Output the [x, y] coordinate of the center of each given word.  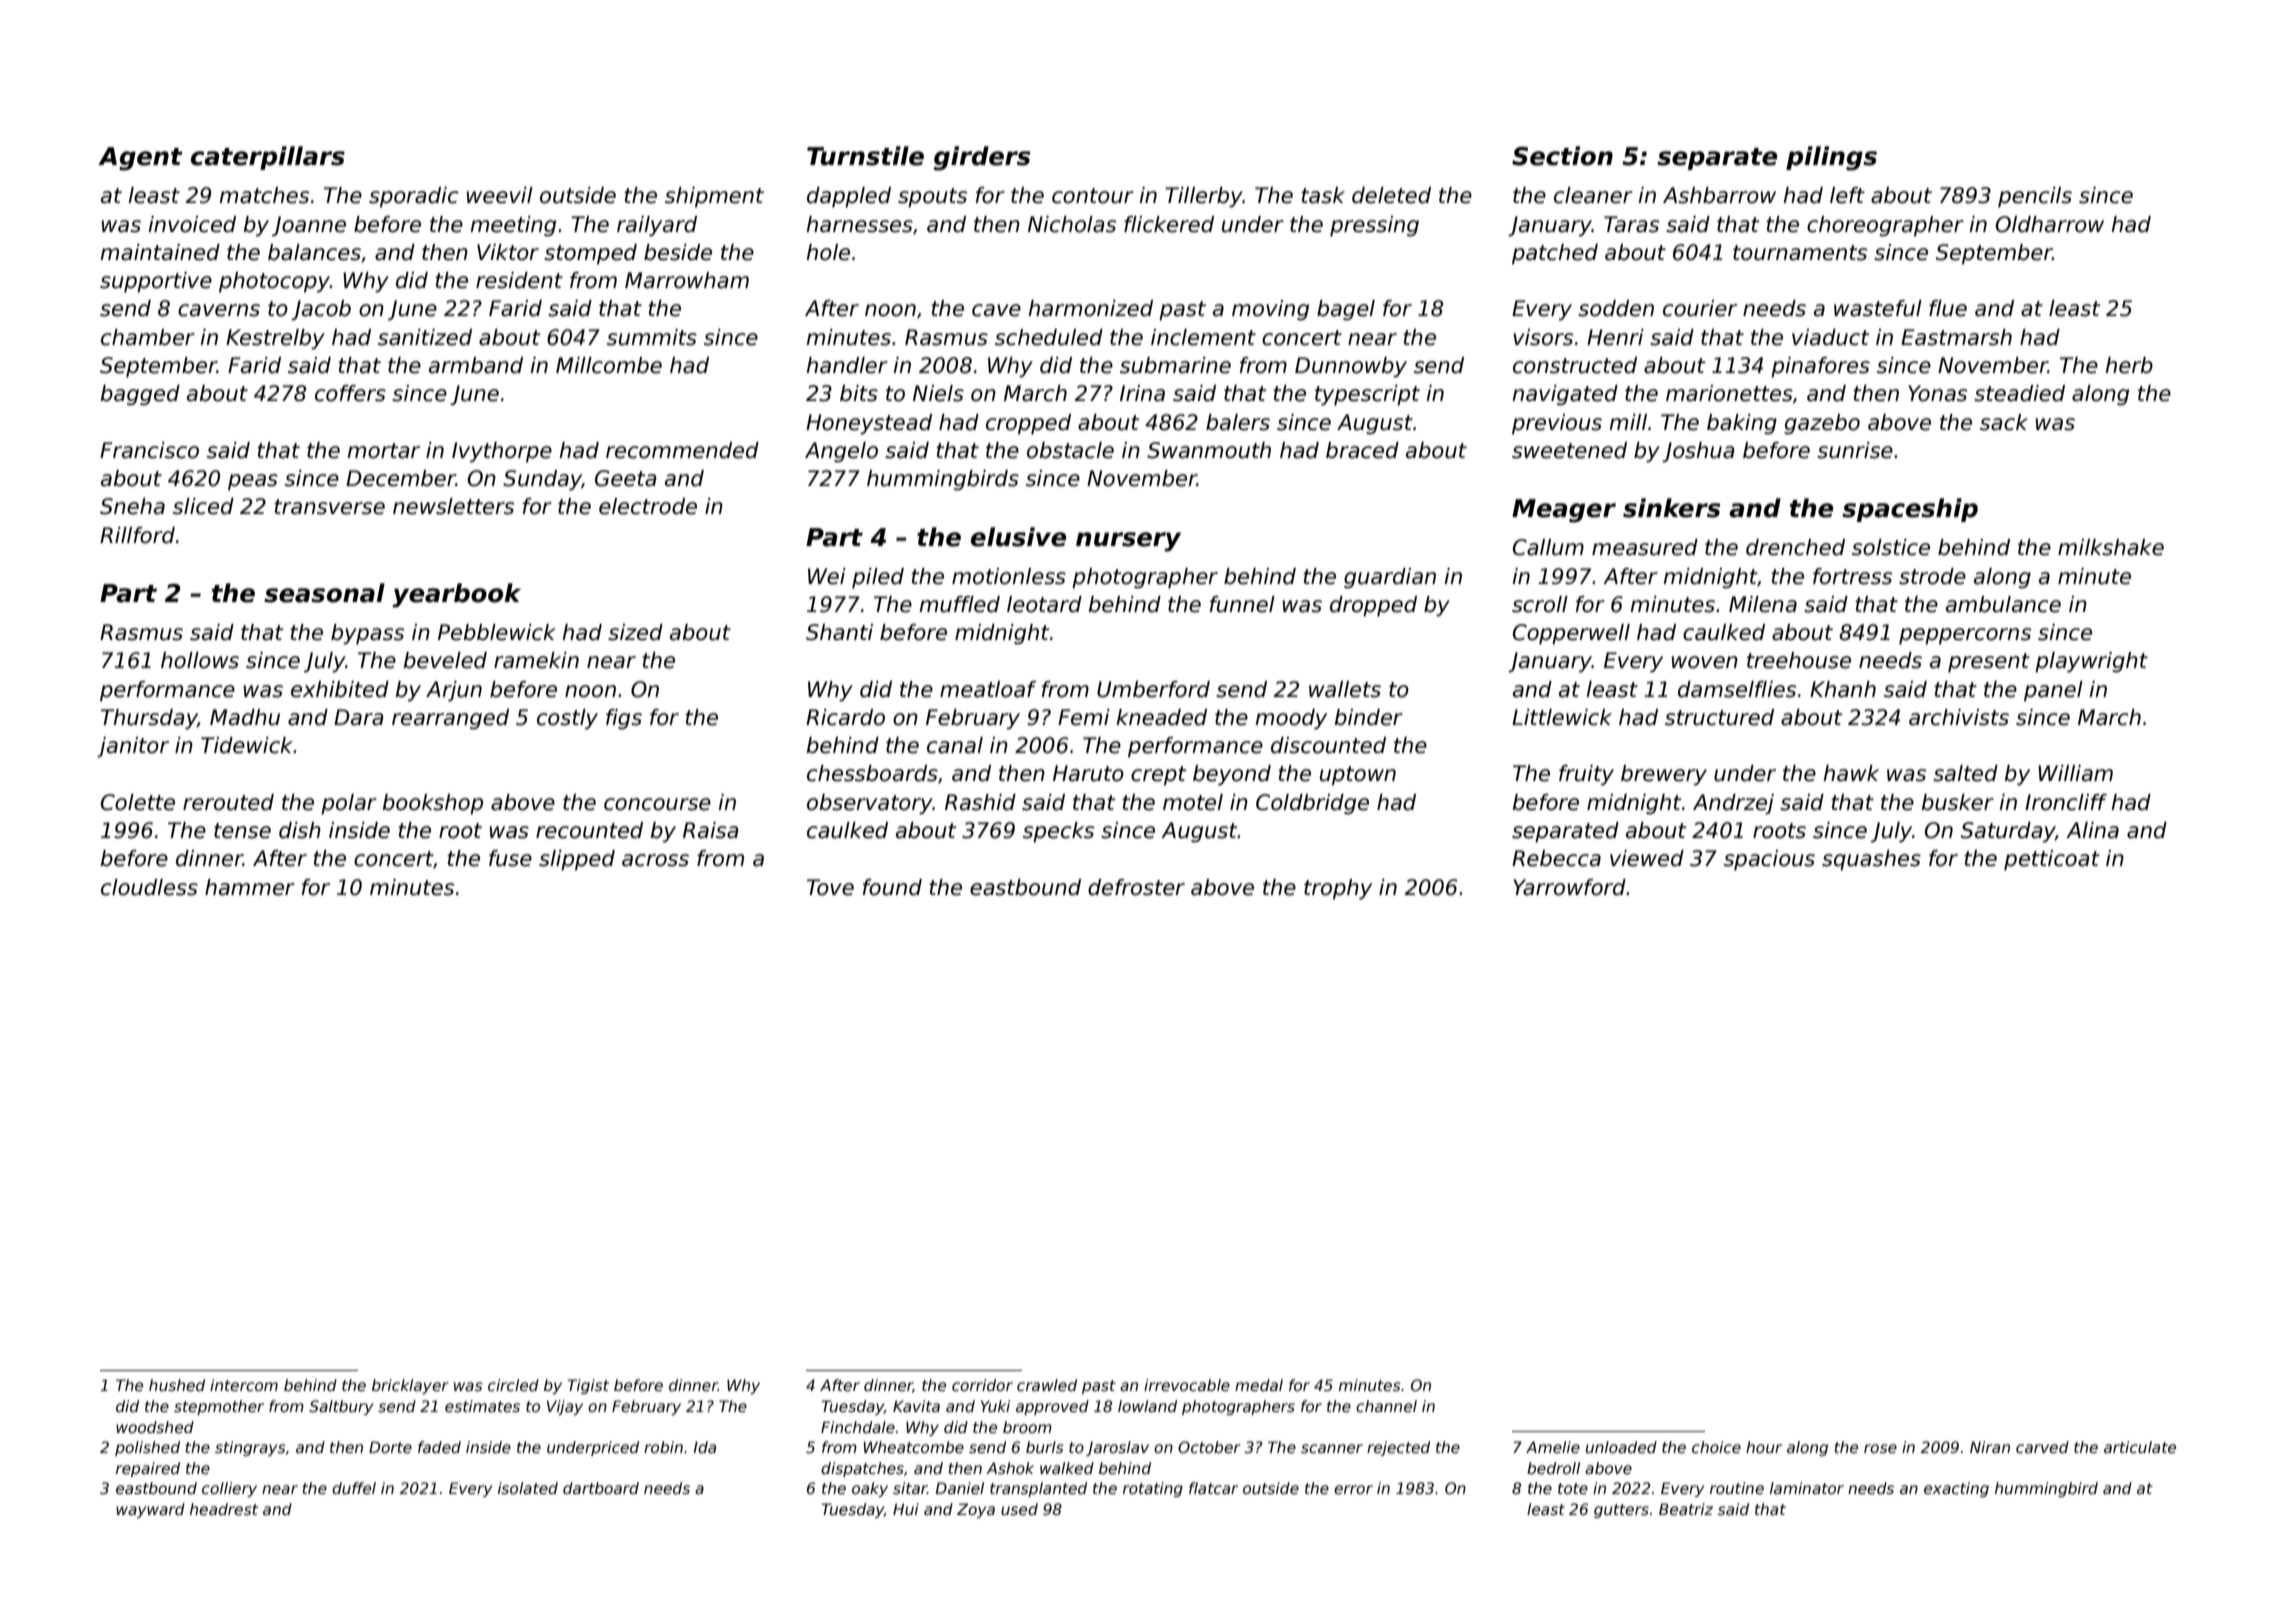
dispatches [862, 1469]
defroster [1136, 887]
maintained [160, 252]
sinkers [1671, 508]
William [2075, 773]
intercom [244, 1385]
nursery [1128, 542]
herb [2129, 365]
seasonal [324, 593]
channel [1386, 1406]
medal [1259, 1385]
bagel [1346, 310]
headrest [224, 1509]
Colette [138, 802]
